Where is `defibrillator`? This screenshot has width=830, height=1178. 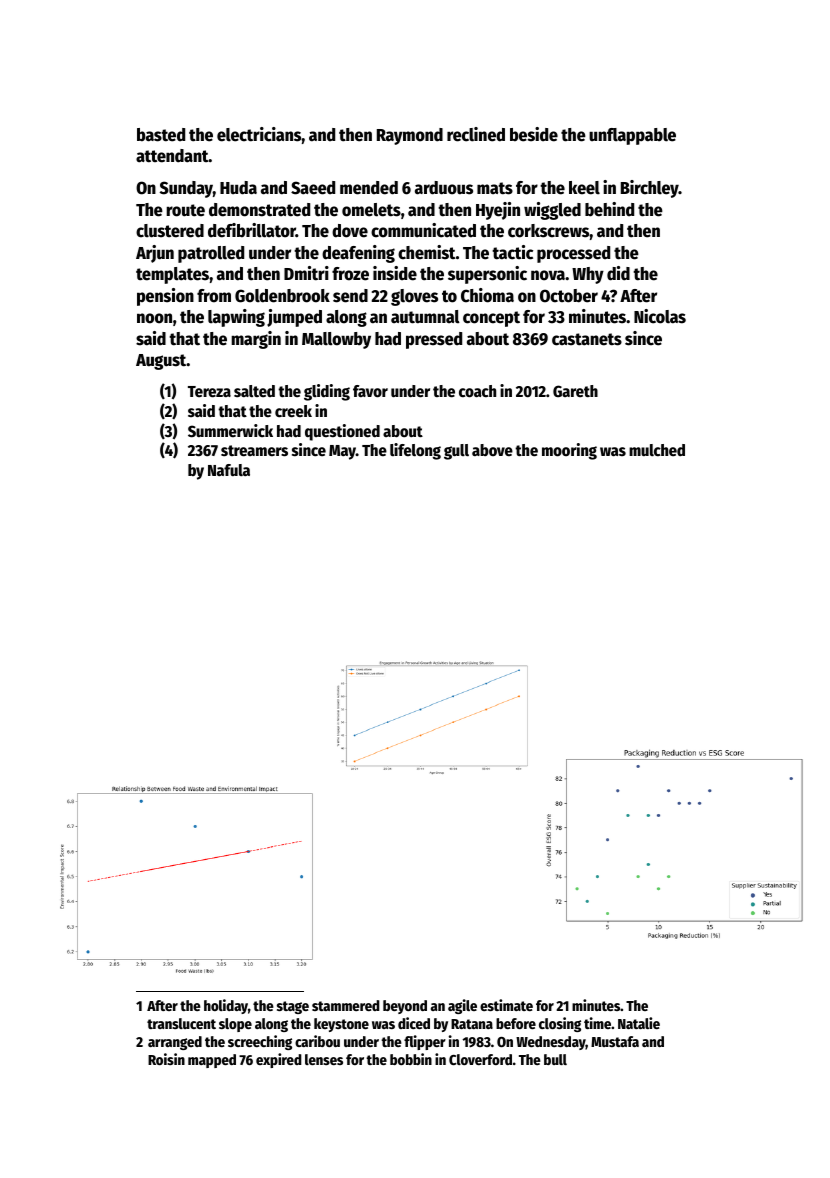
defibrillator is located at coordinates (252, 230).
